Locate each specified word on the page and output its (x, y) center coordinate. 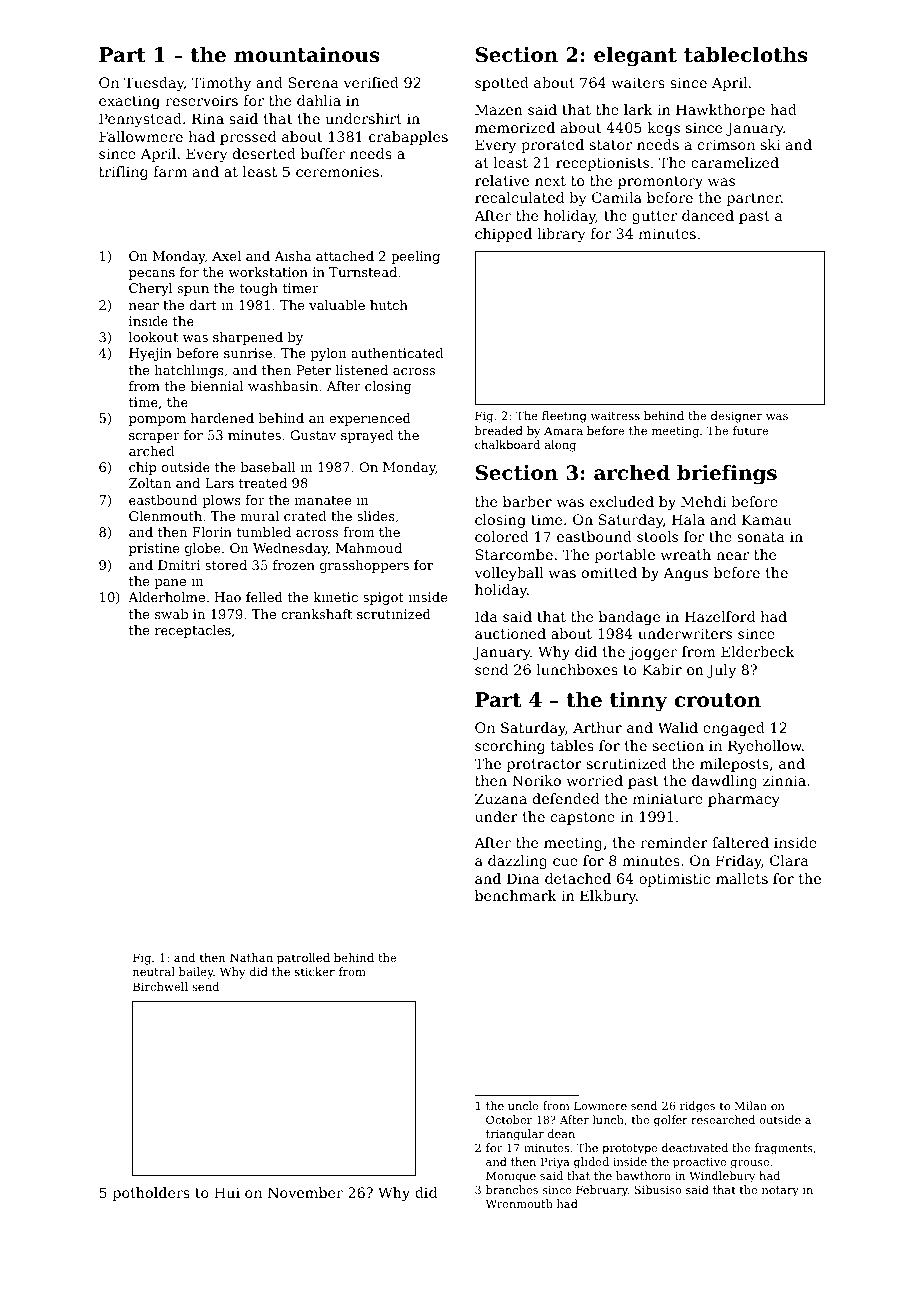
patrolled (303, 959)
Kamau (767, 519)
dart (203, 305)
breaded (499, 430)
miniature (668, 798)
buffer (323, 153)
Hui (227, 1192)
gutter (654, 217)
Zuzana (501, 798)
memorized (515, 127)
